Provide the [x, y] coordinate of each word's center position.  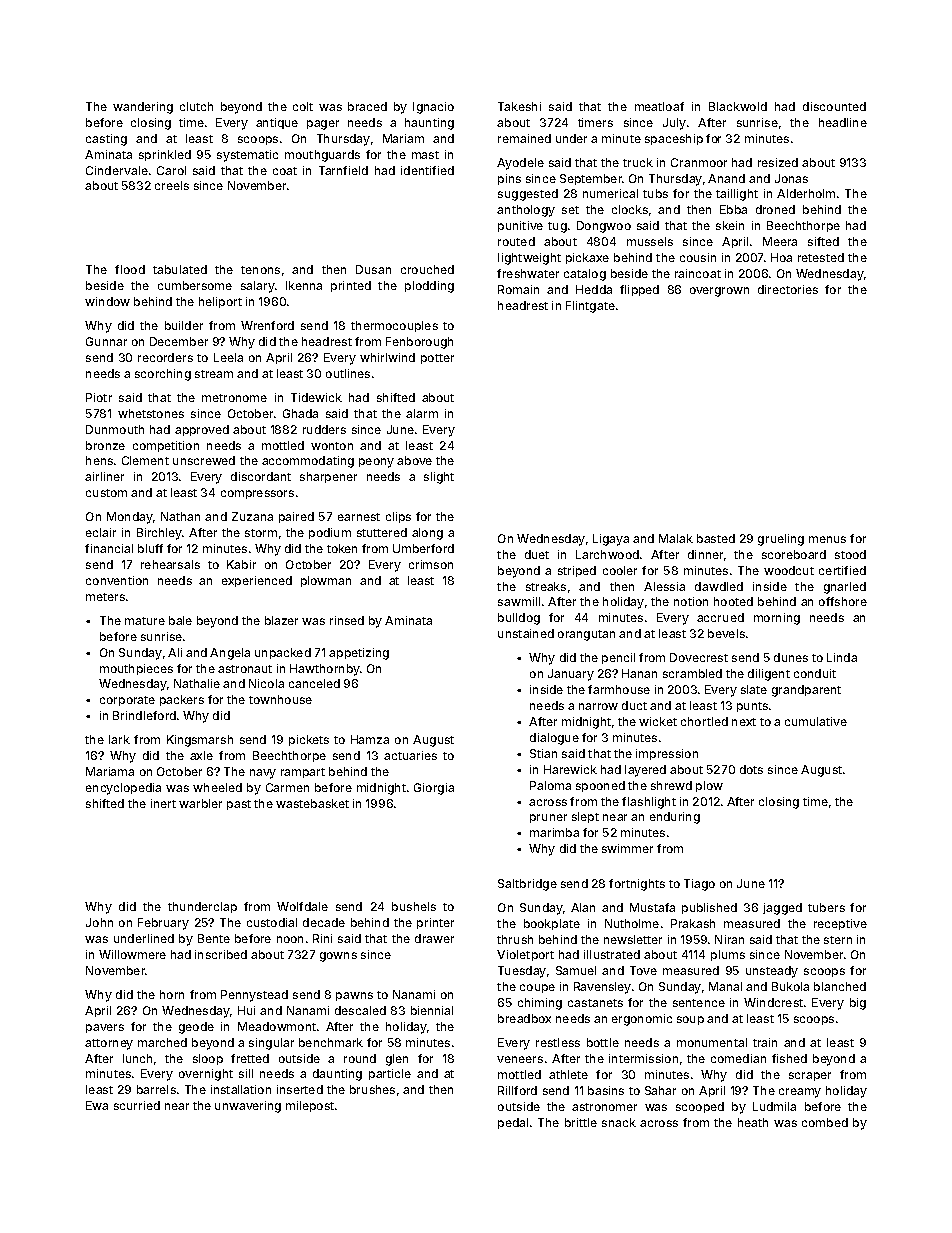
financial [109, 548]
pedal [513, 1123]
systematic [247, 156]
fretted [250, 1058]
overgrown [719, 292]
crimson [431, 564]
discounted [834, 106]
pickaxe [587, 258]
